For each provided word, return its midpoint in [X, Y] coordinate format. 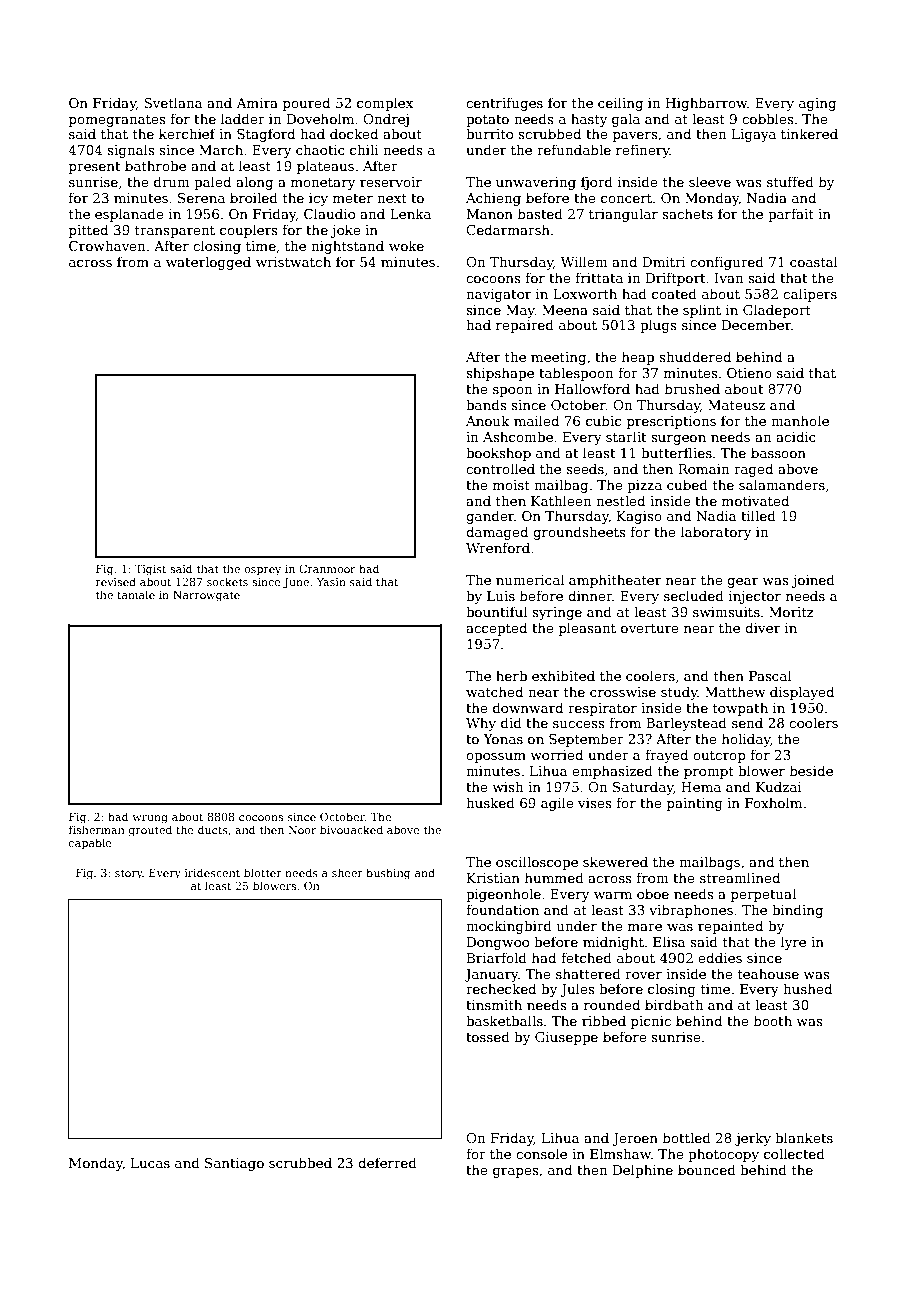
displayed [802, 693]
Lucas [150, 1163]
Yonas [503, 739]
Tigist [150, 570]
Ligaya [754, 135]
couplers [249, 231]
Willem [584, 261]
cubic [603, 420]
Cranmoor [327, 568]
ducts [213, 829]
